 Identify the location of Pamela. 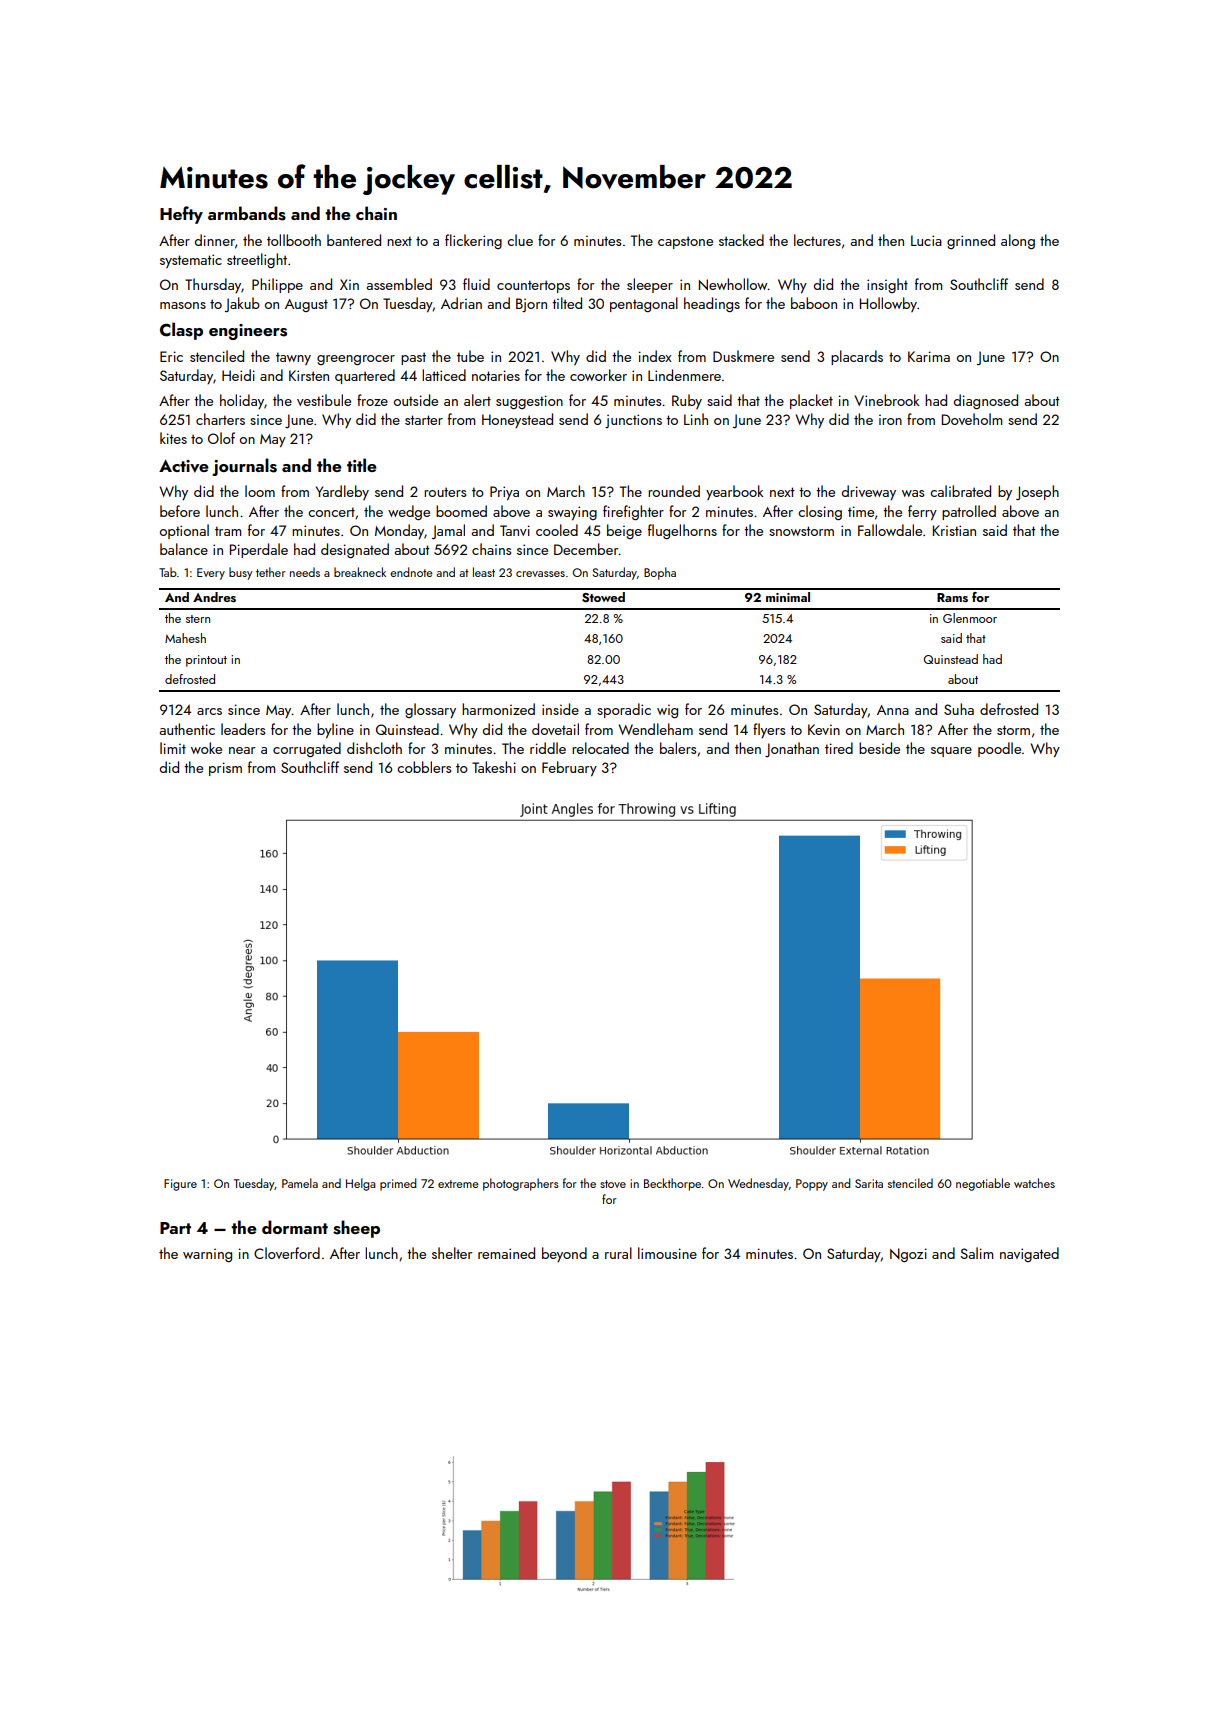
(300, 1183).
